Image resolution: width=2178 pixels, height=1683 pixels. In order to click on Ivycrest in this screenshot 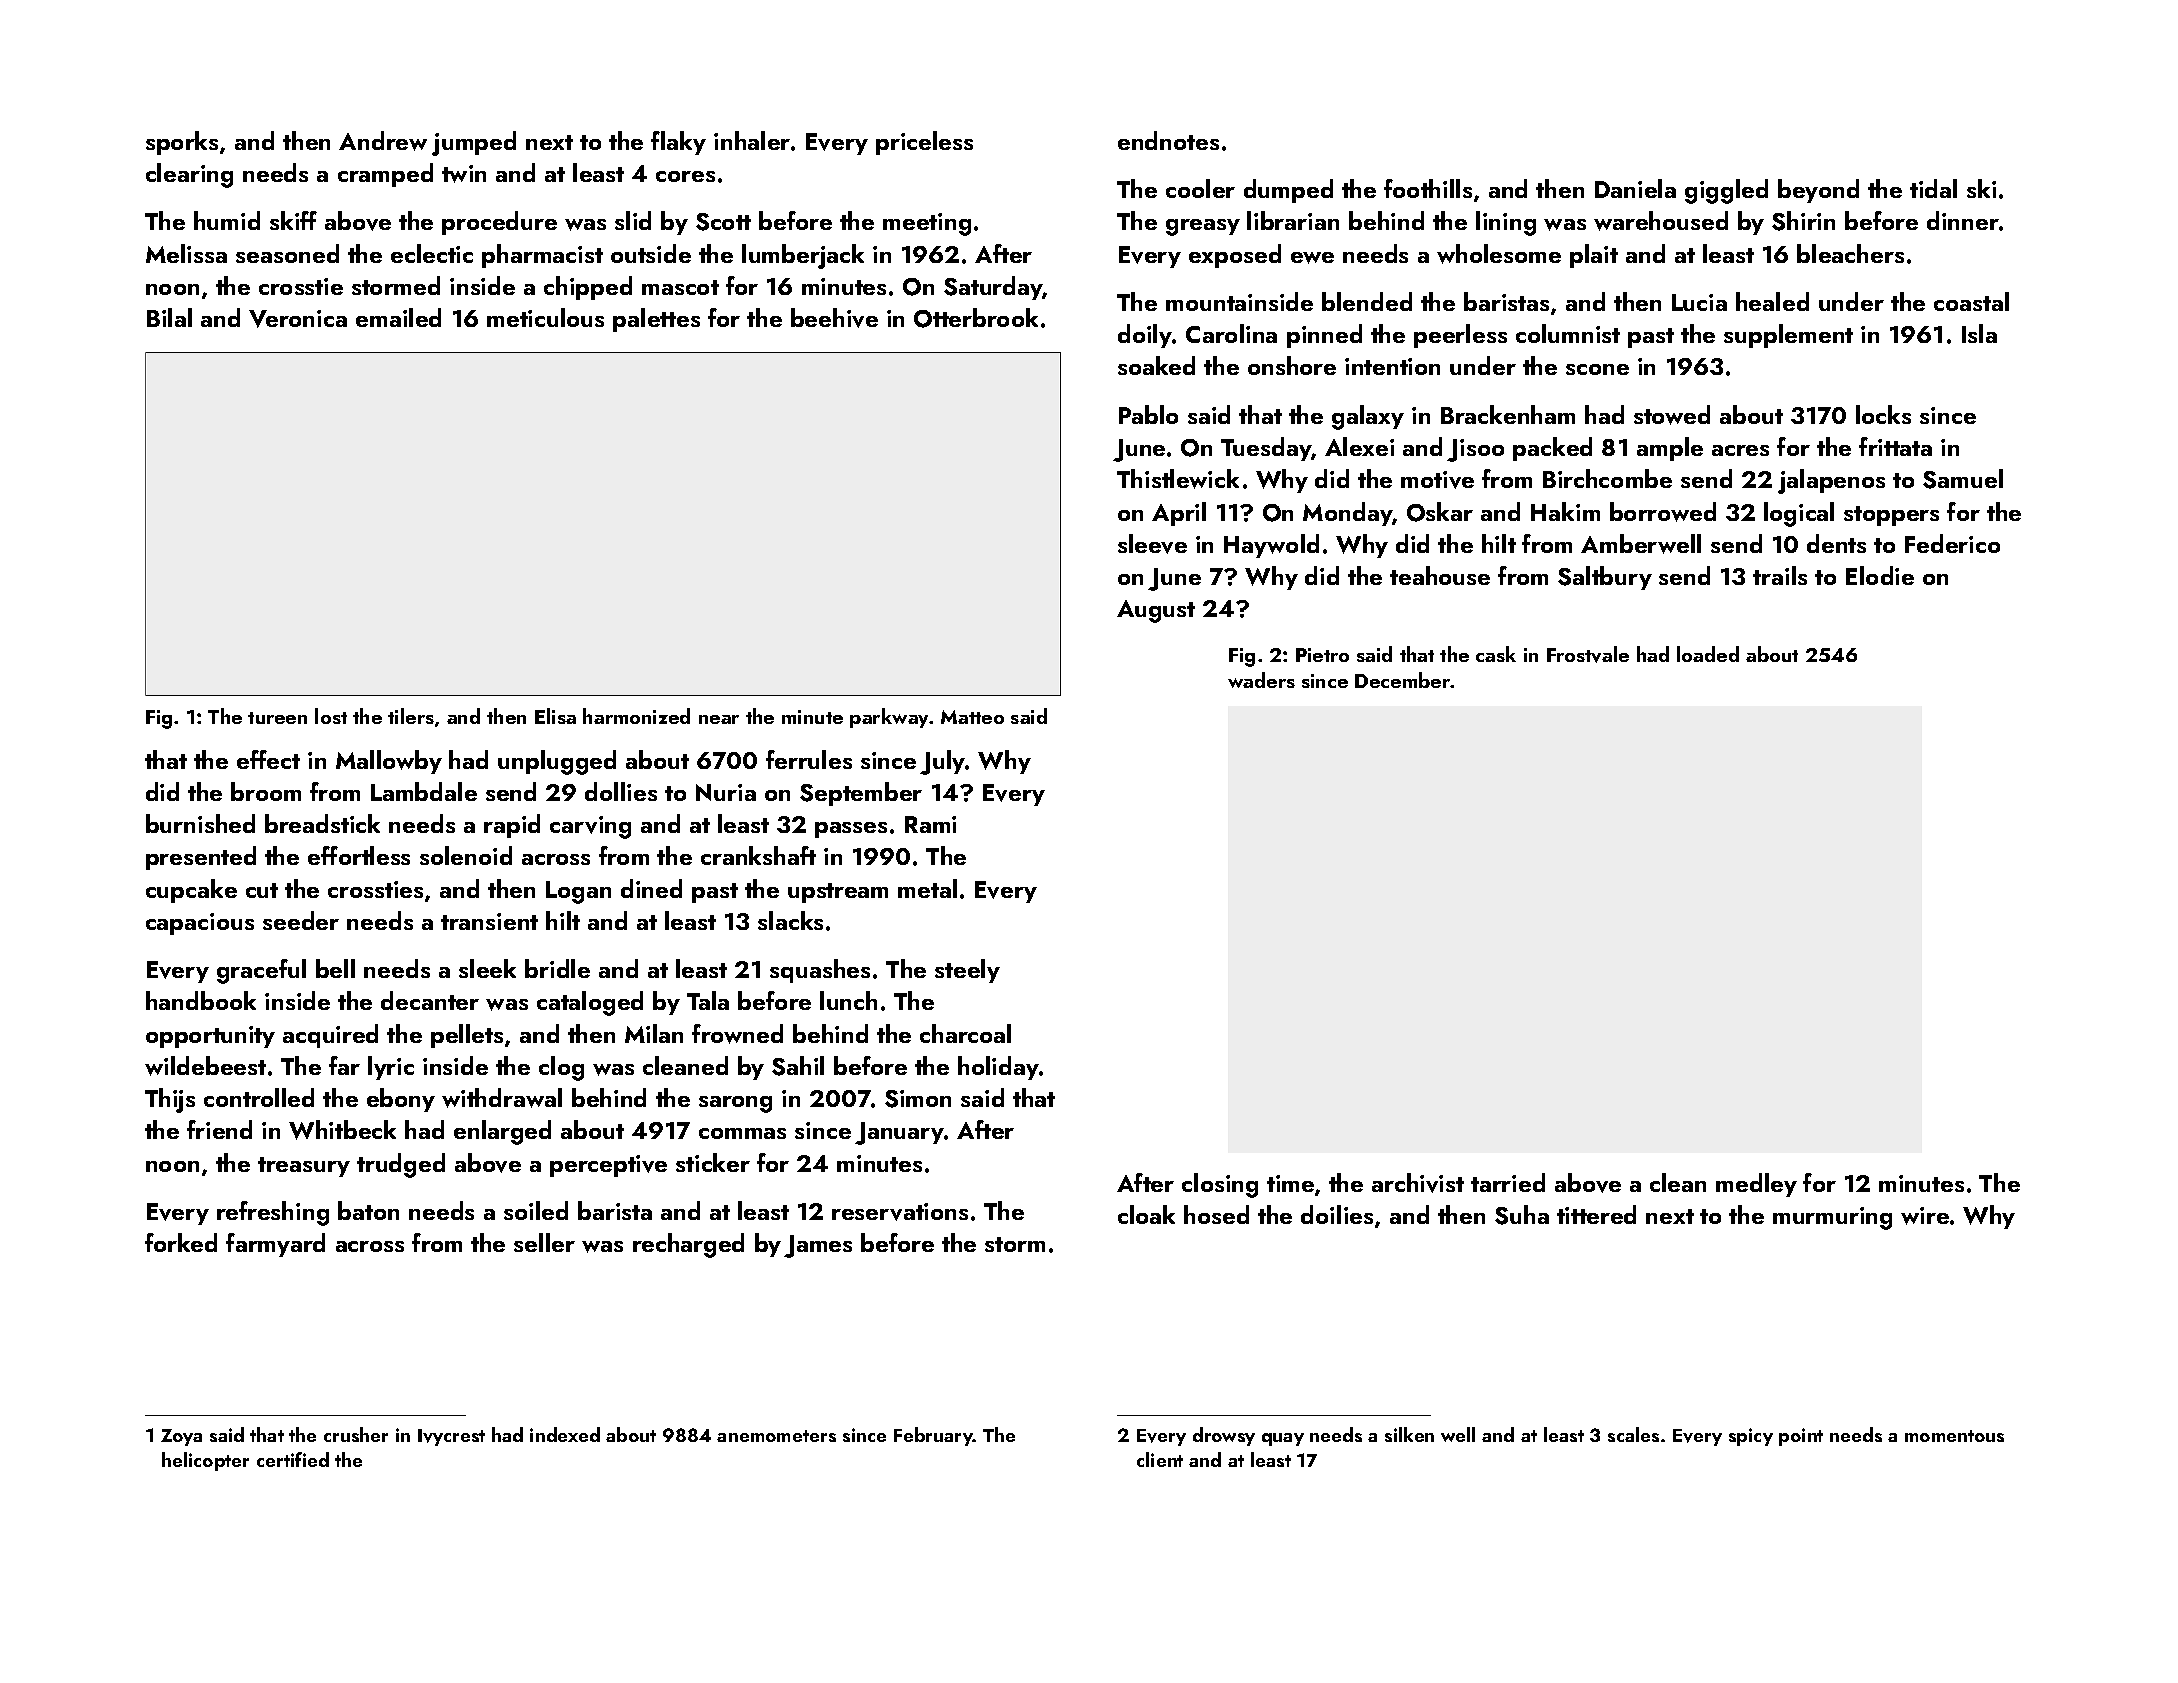, I will do `click(451, 1437)`.
